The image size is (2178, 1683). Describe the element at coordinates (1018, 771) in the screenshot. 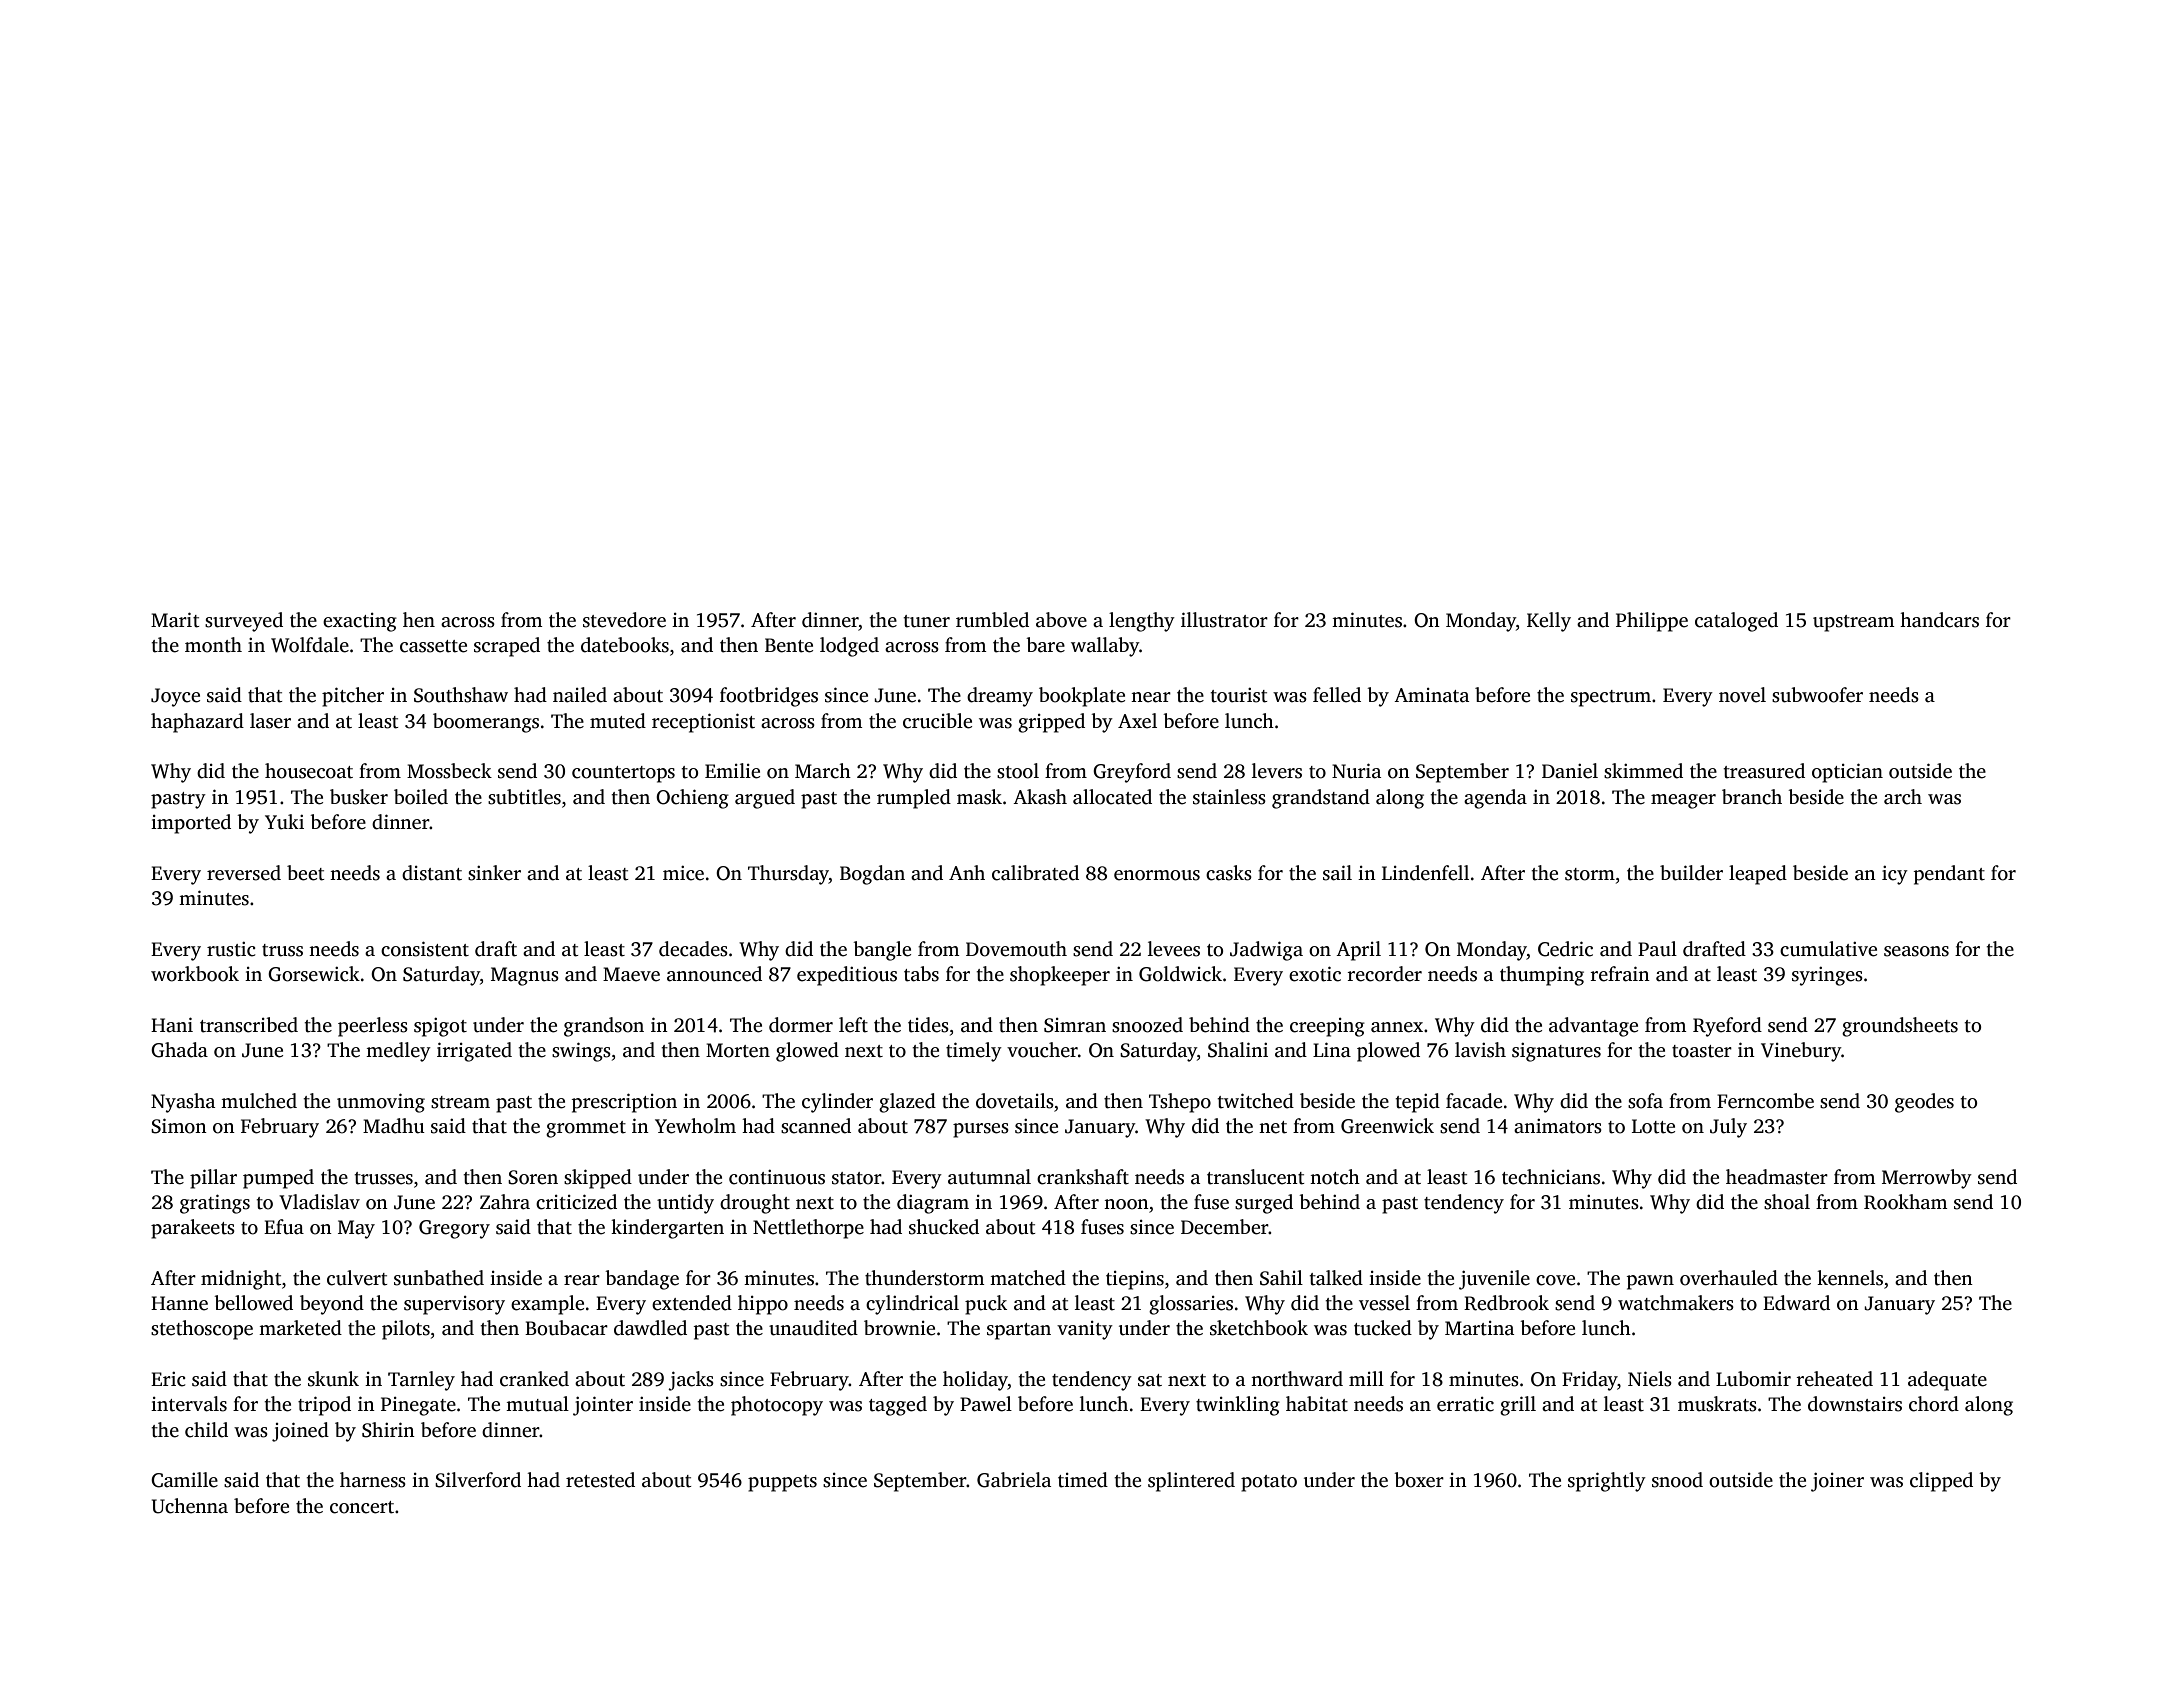

I see `stool` at that location.
